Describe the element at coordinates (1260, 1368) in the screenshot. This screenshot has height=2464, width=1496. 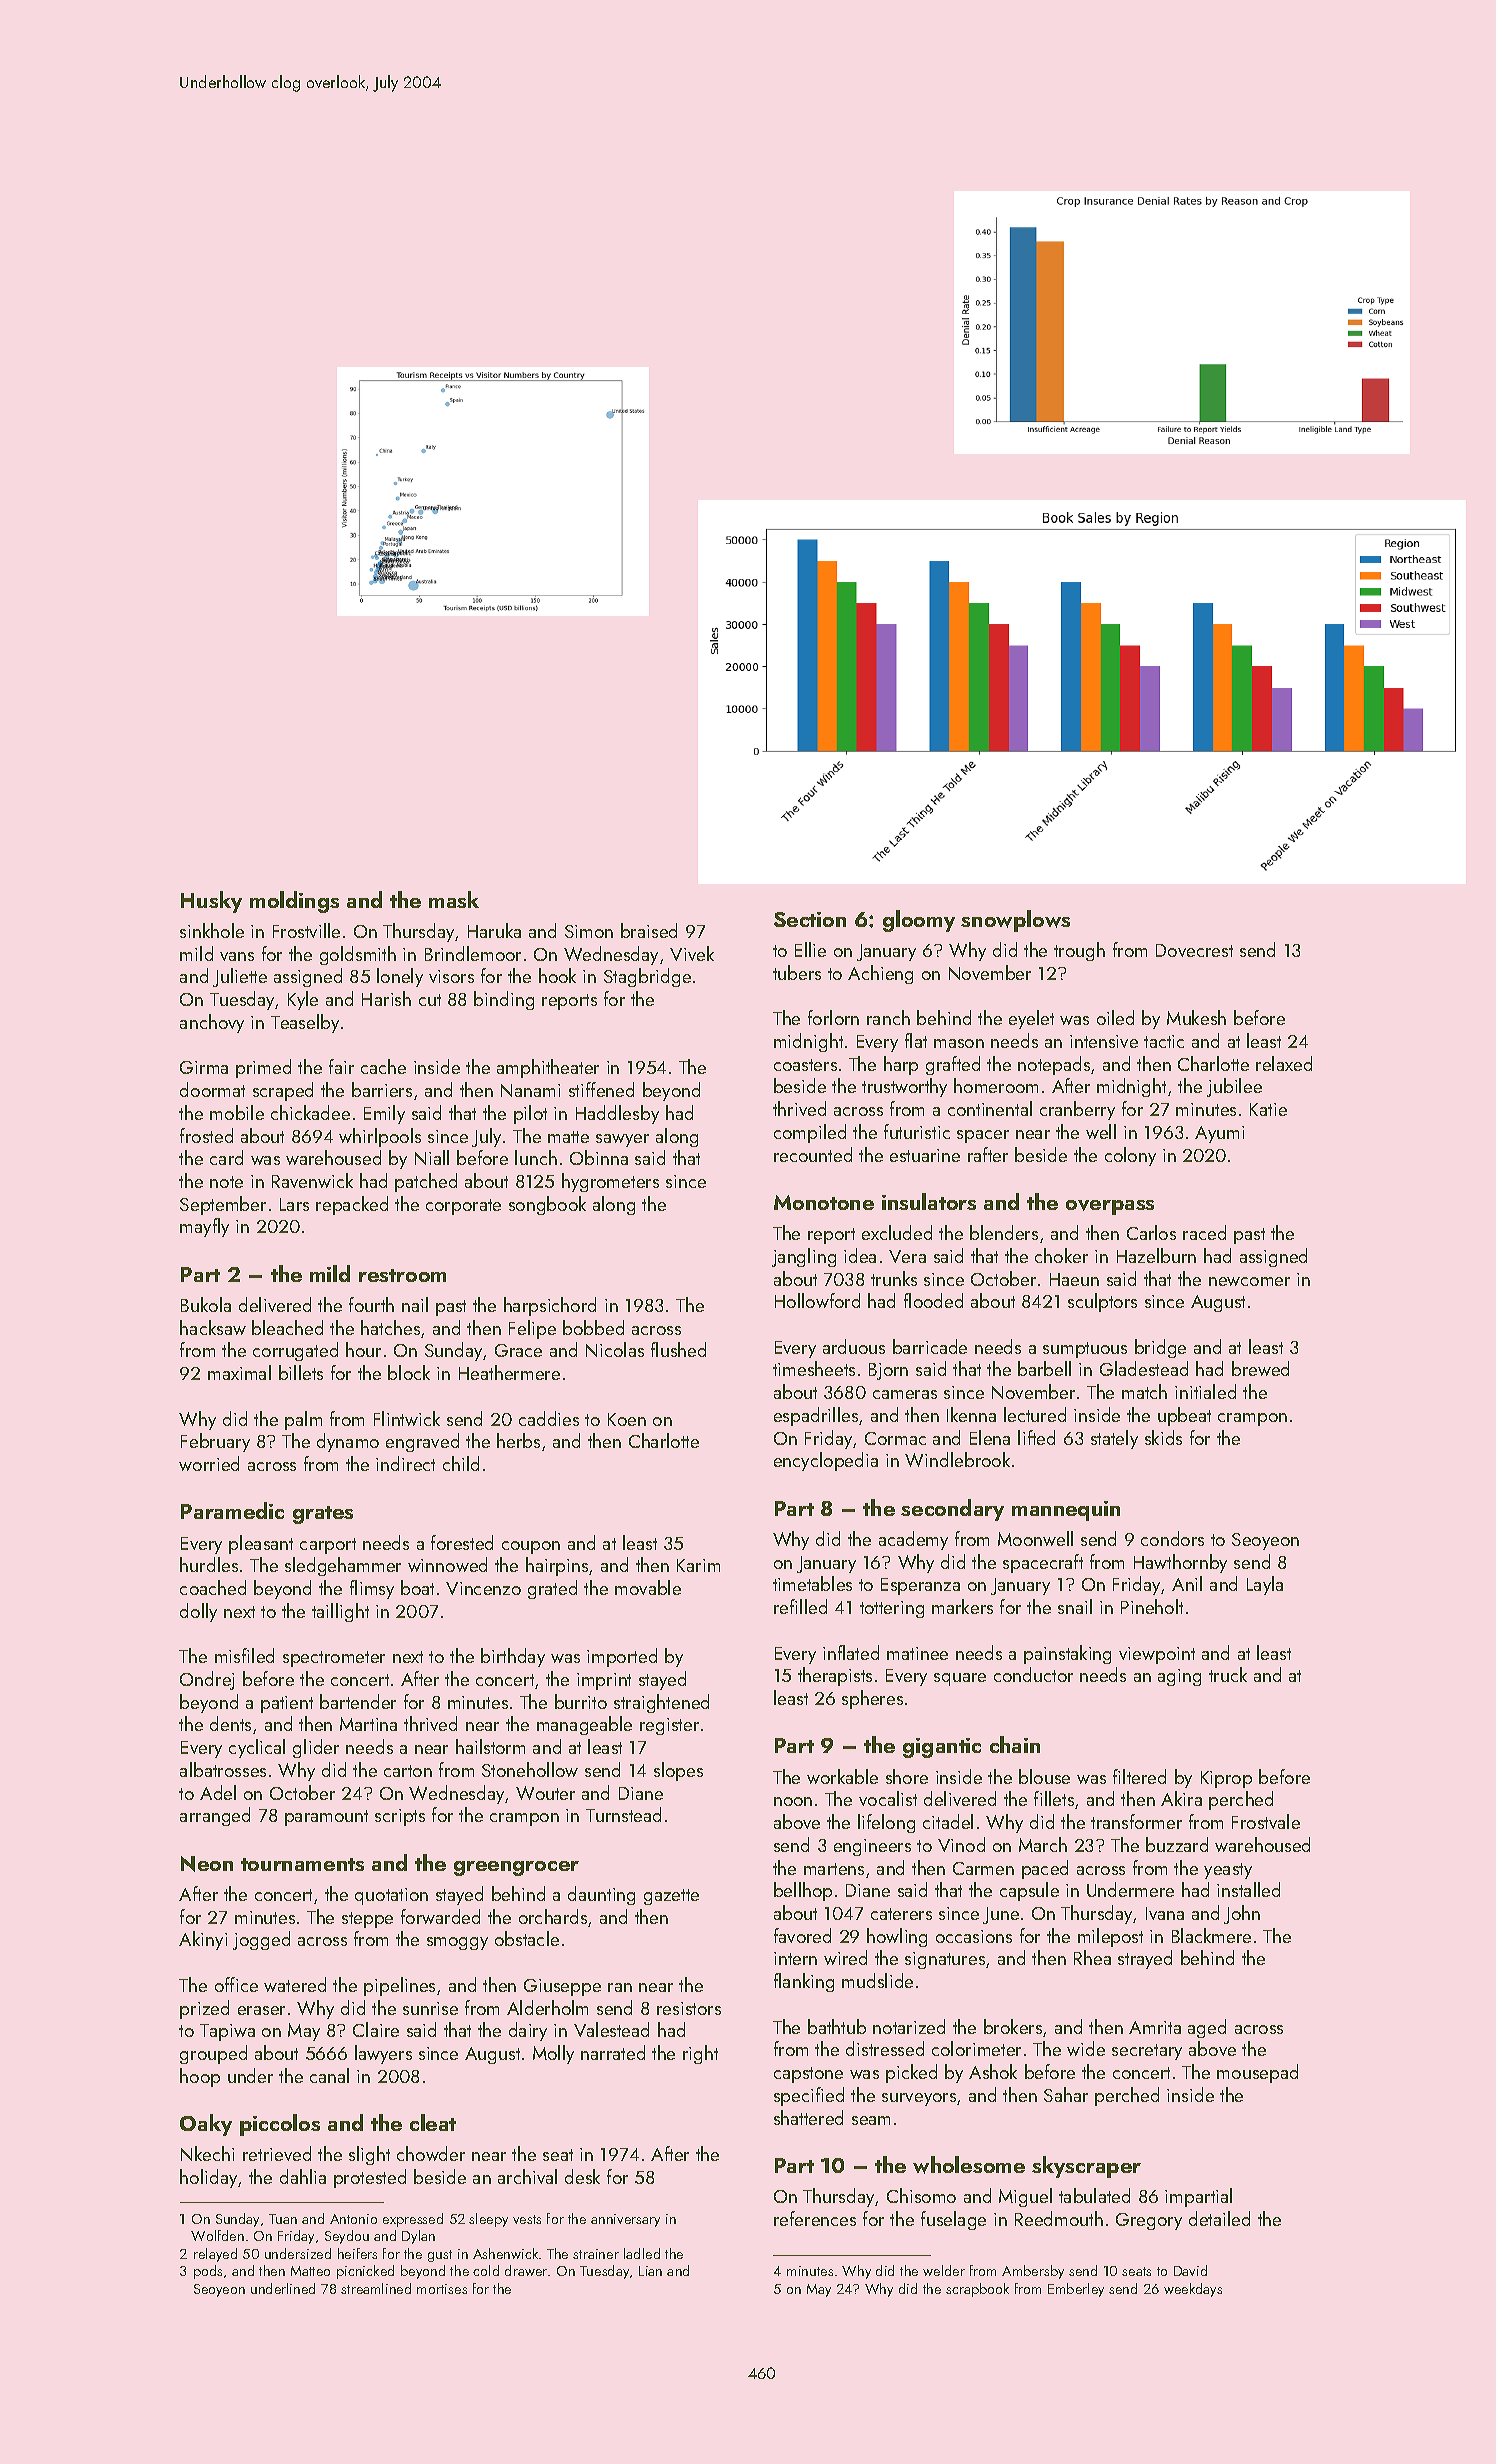
I see `brewed` at that location.
